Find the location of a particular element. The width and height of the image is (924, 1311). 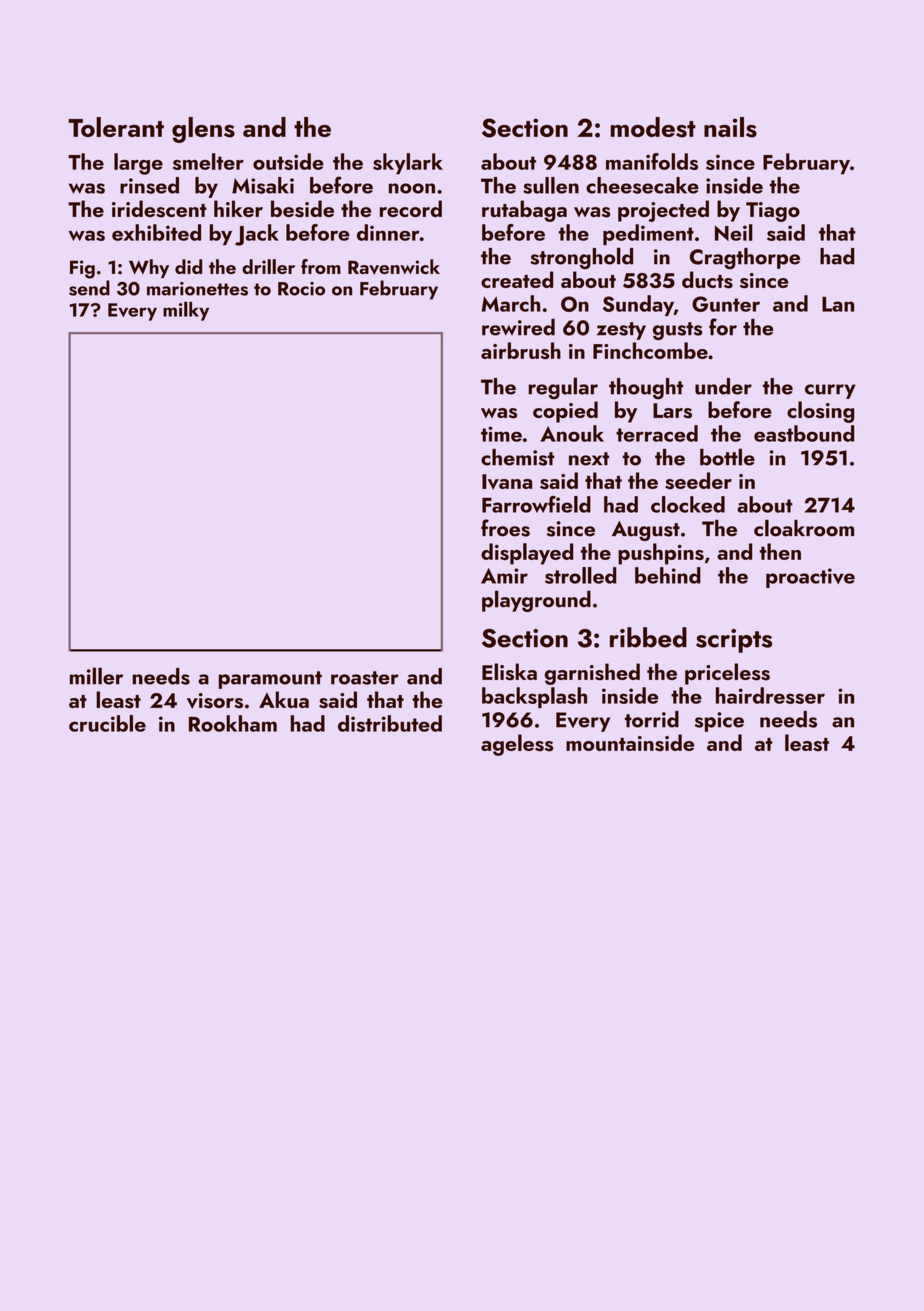

modest is located at coordinates (653, 127).
